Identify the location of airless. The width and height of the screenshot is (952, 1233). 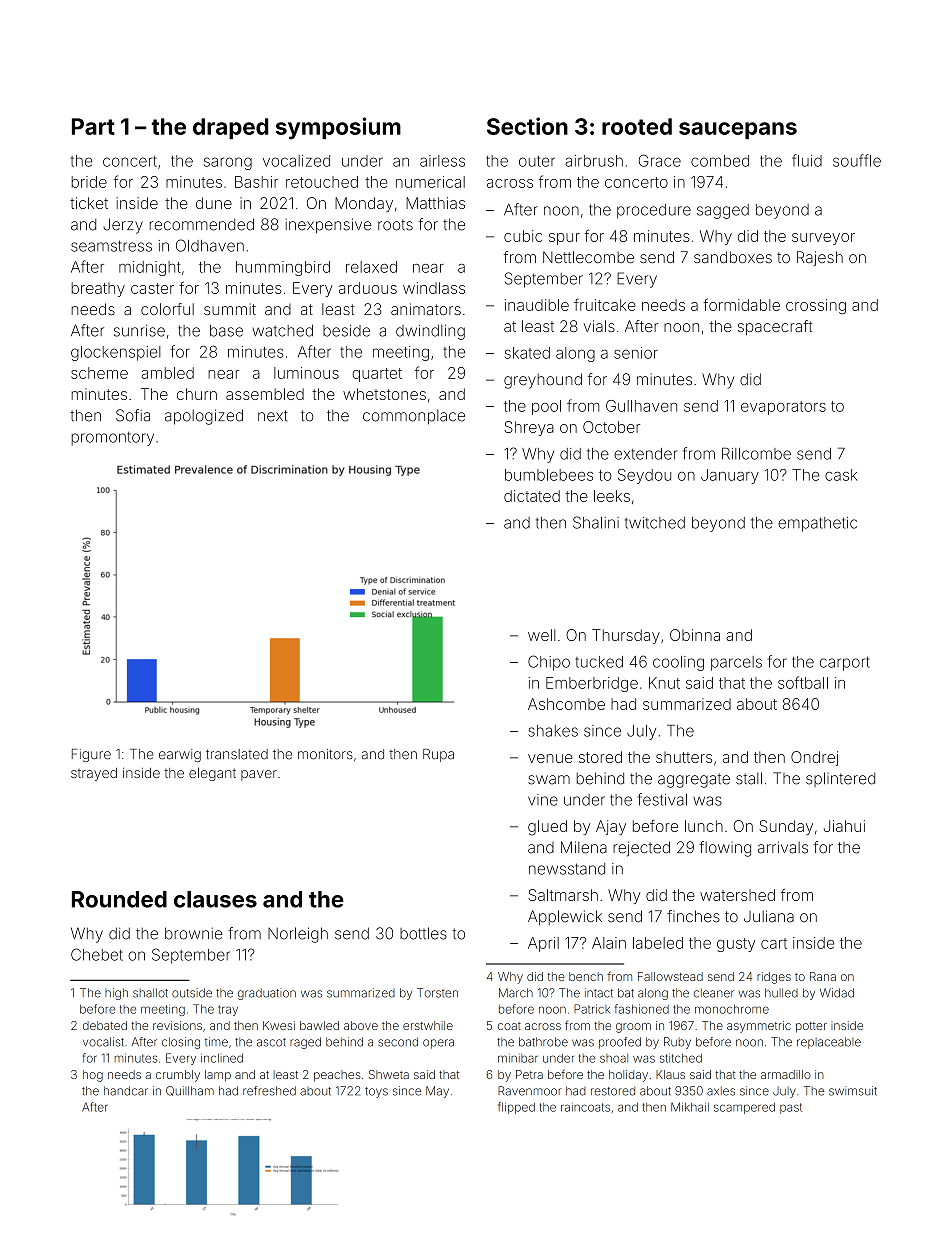
(442, 161).
